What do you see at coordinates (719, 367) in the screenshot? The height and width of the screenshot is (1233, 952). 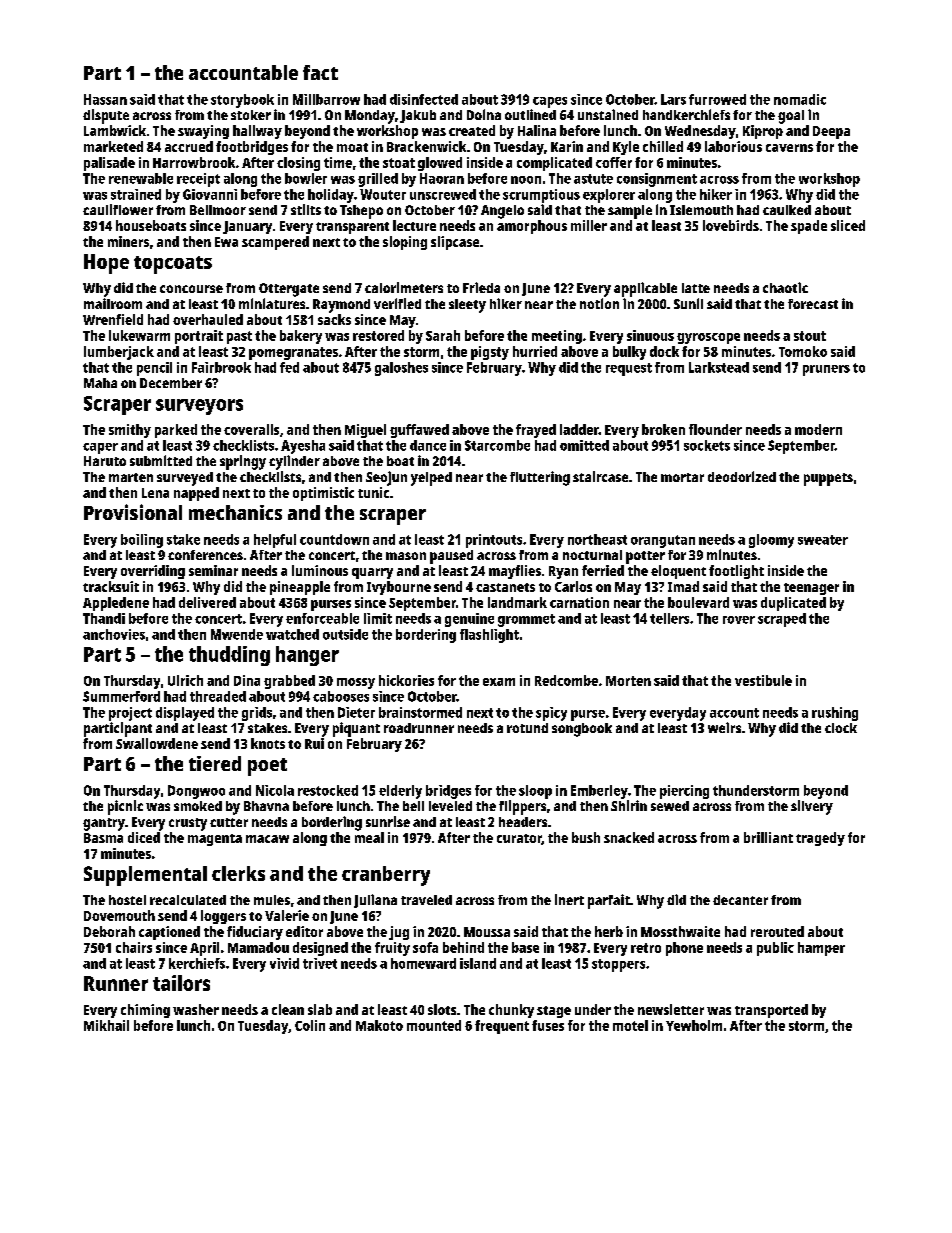 I see `Larkstead` at bounding box center [719, 367].
